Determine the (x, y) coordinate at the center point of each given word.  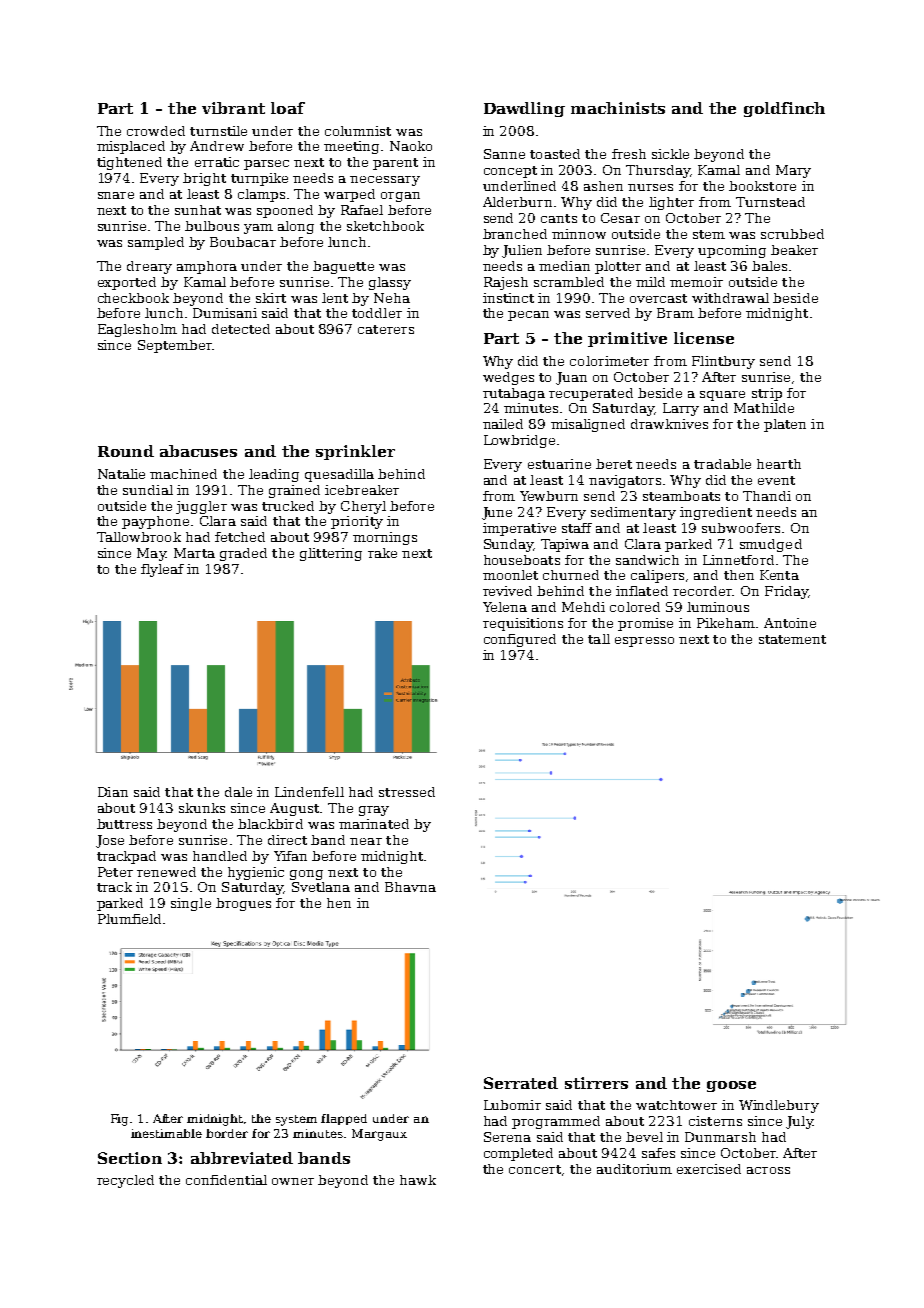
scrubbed (792, 234)
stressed (407, 792)
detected (241, 329)
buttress (124, 824)
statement (792, 639)
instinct (508, 298)
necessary (385, 181)
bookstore (762, 186)
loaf (288, 108)
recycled (125, 1181)
